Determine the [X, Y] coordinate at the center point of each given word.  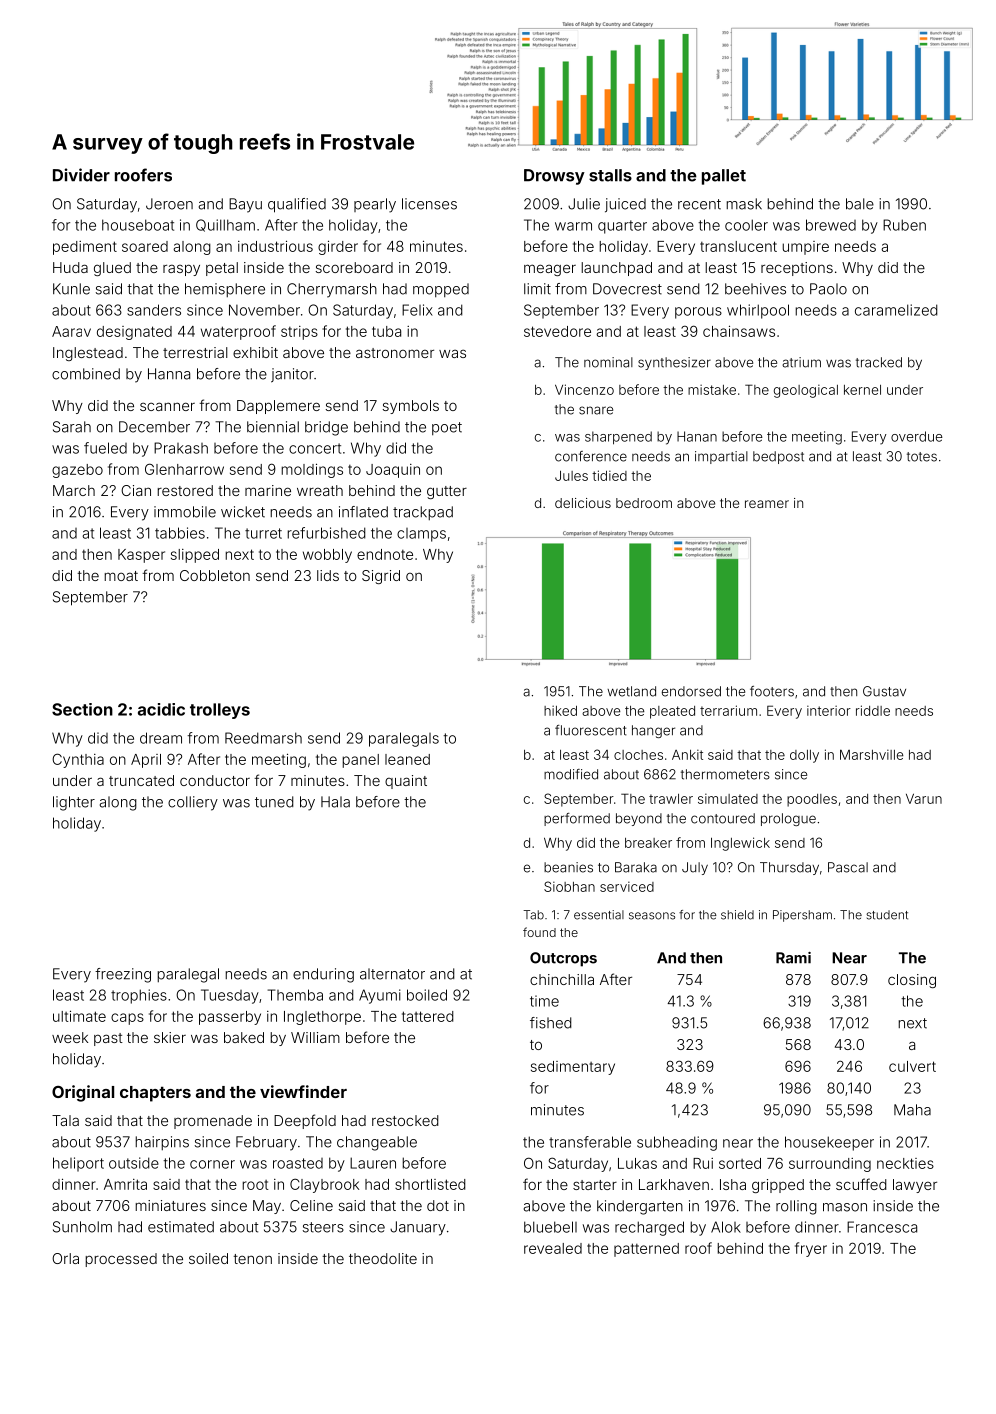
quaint [406, 782]
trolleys [220, 711]
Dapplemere [278, 407]
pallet [724, 177]
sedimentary [573, 1068]
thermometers [725, 774]
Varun [924, 799]
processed [121, 1260]
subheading [677, 1143]
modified [571, 774]
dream [161, 738]
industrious [275, 246]
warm [573, 226]
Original [83, 1093]
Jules [571, 476]
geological [806, 391]
